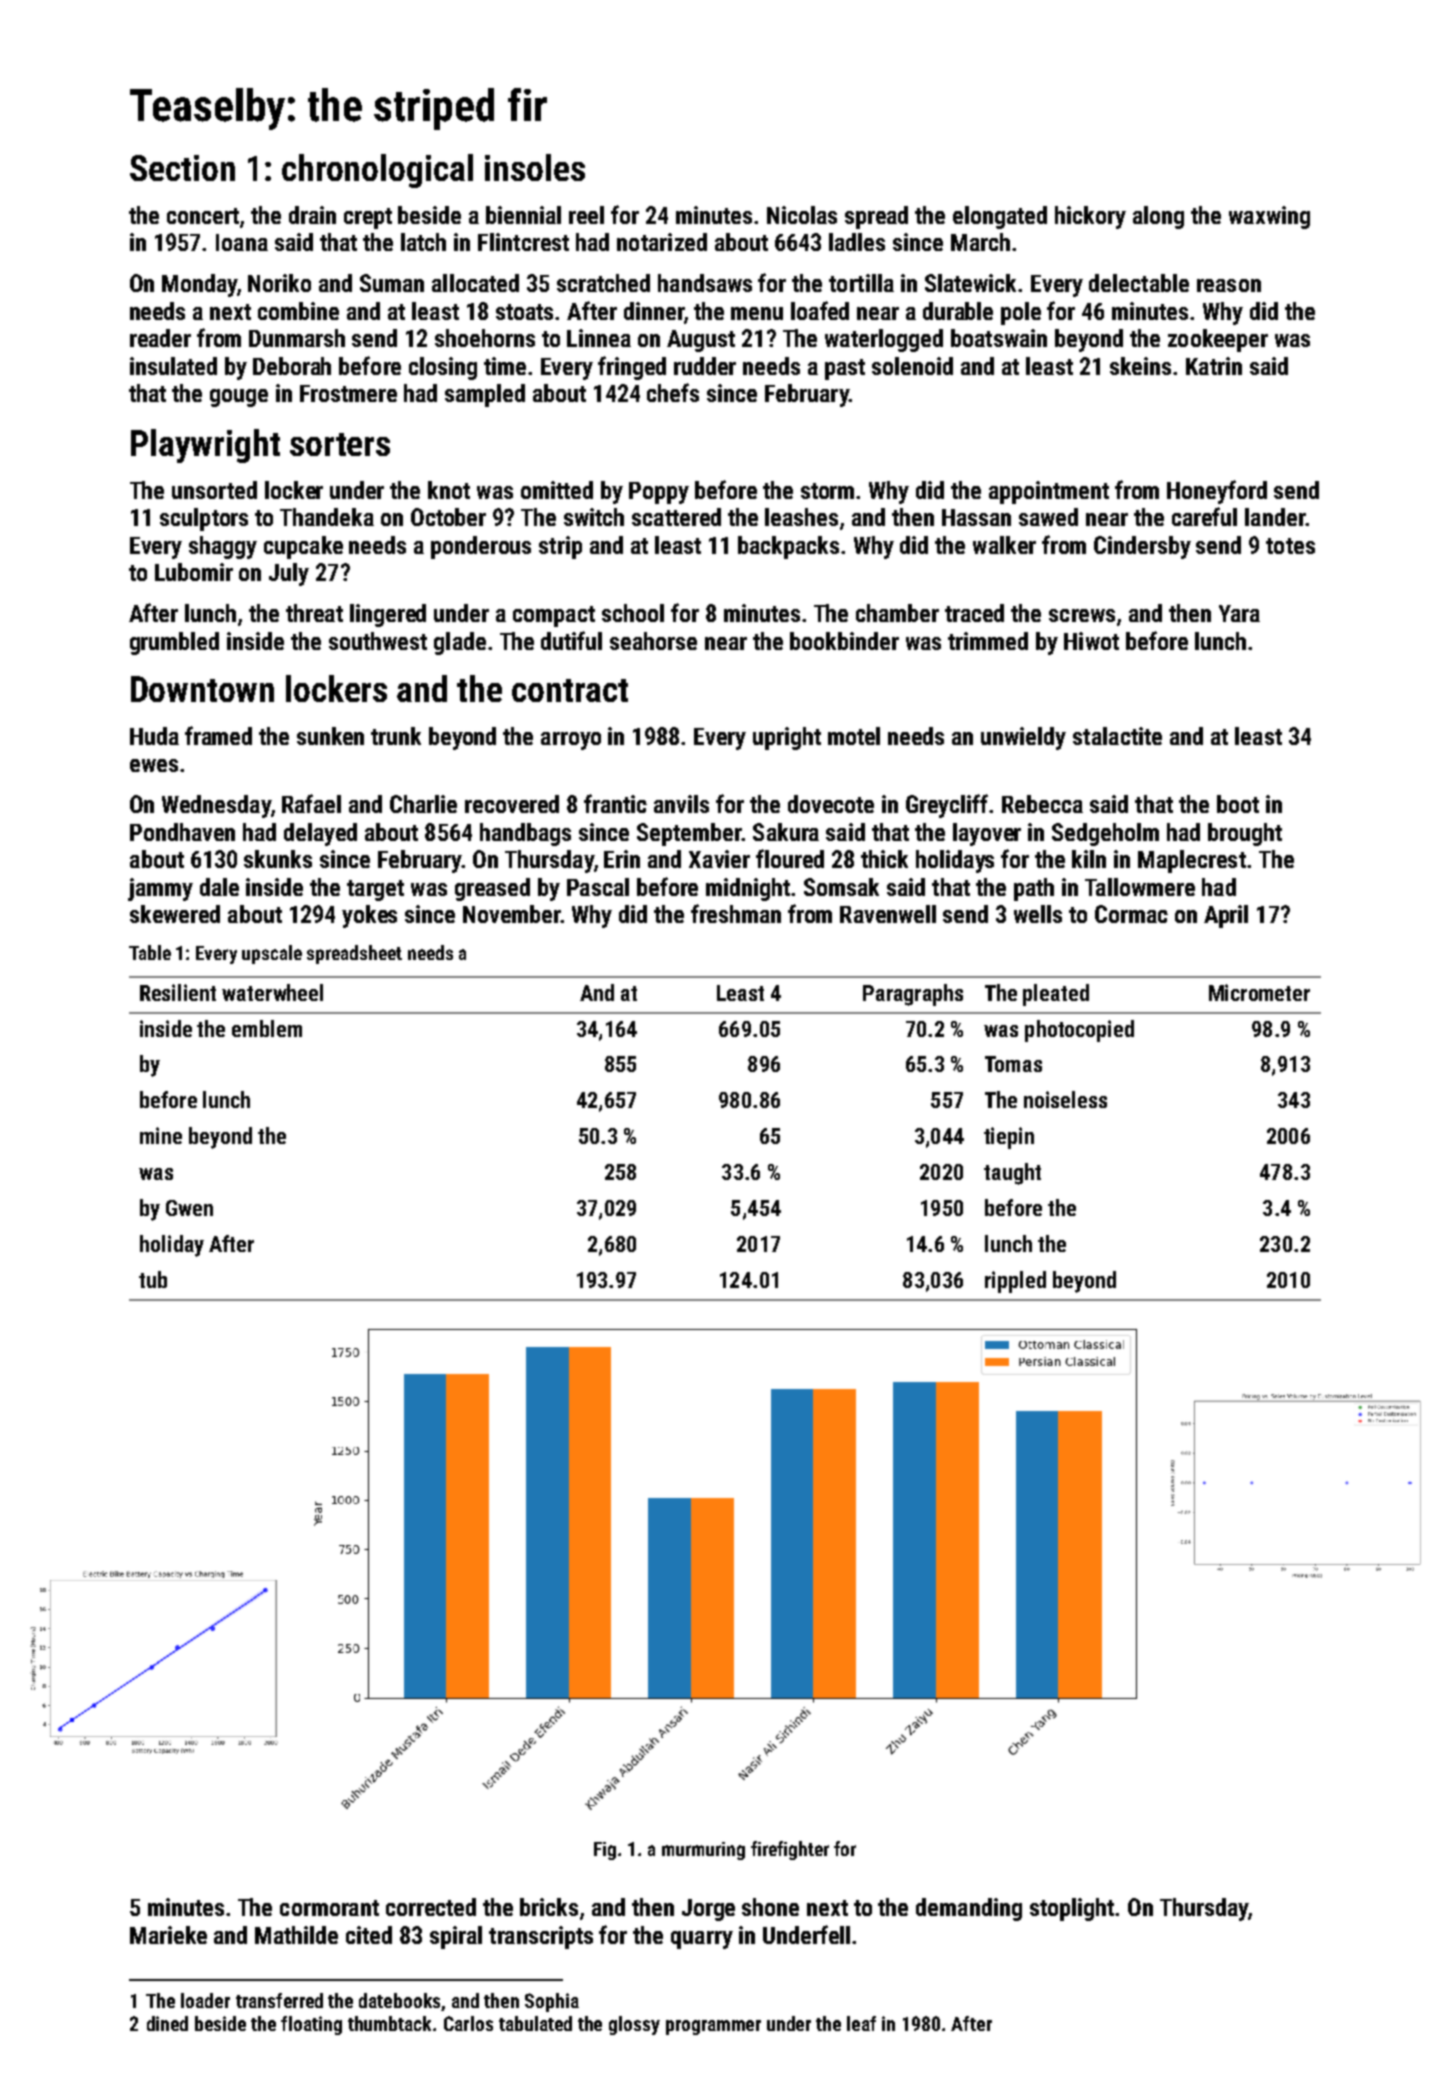  What do you see at coordinates (790, 1850) in the screenshot?
I see `firefighter` at bounding box center [790, 1850].
